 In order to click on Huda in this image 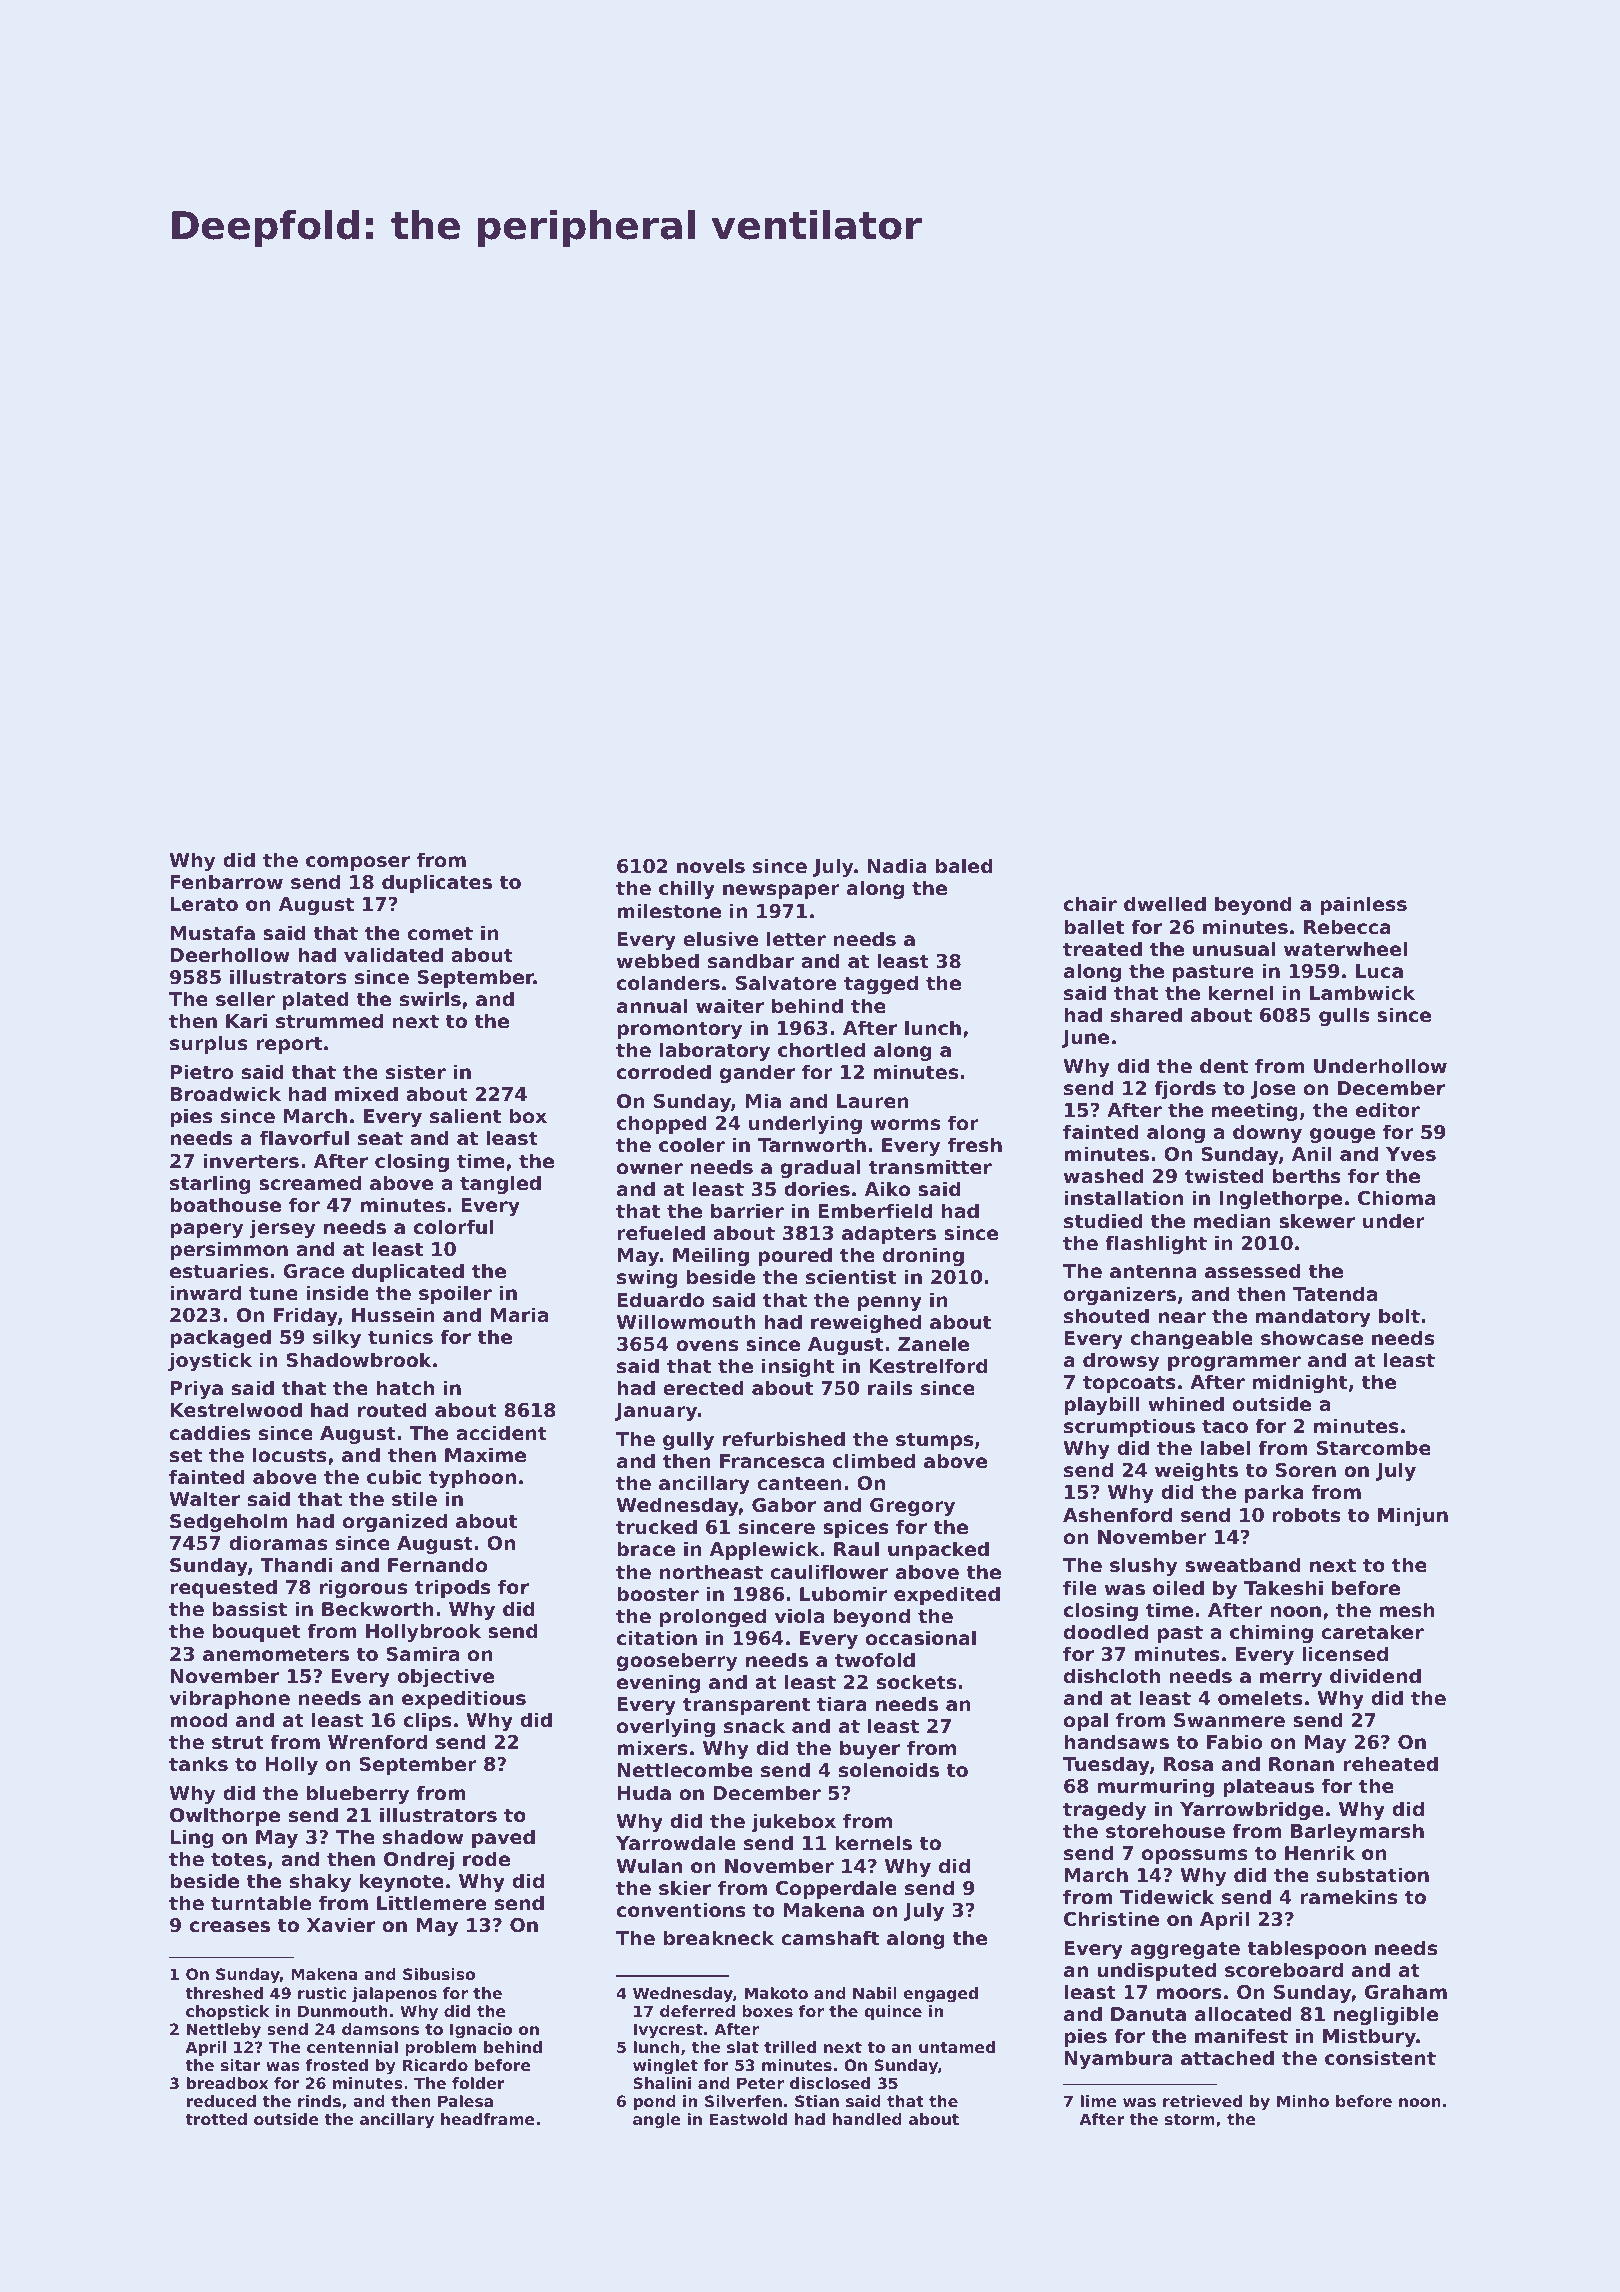, I will do `click(644, 1792)`.
